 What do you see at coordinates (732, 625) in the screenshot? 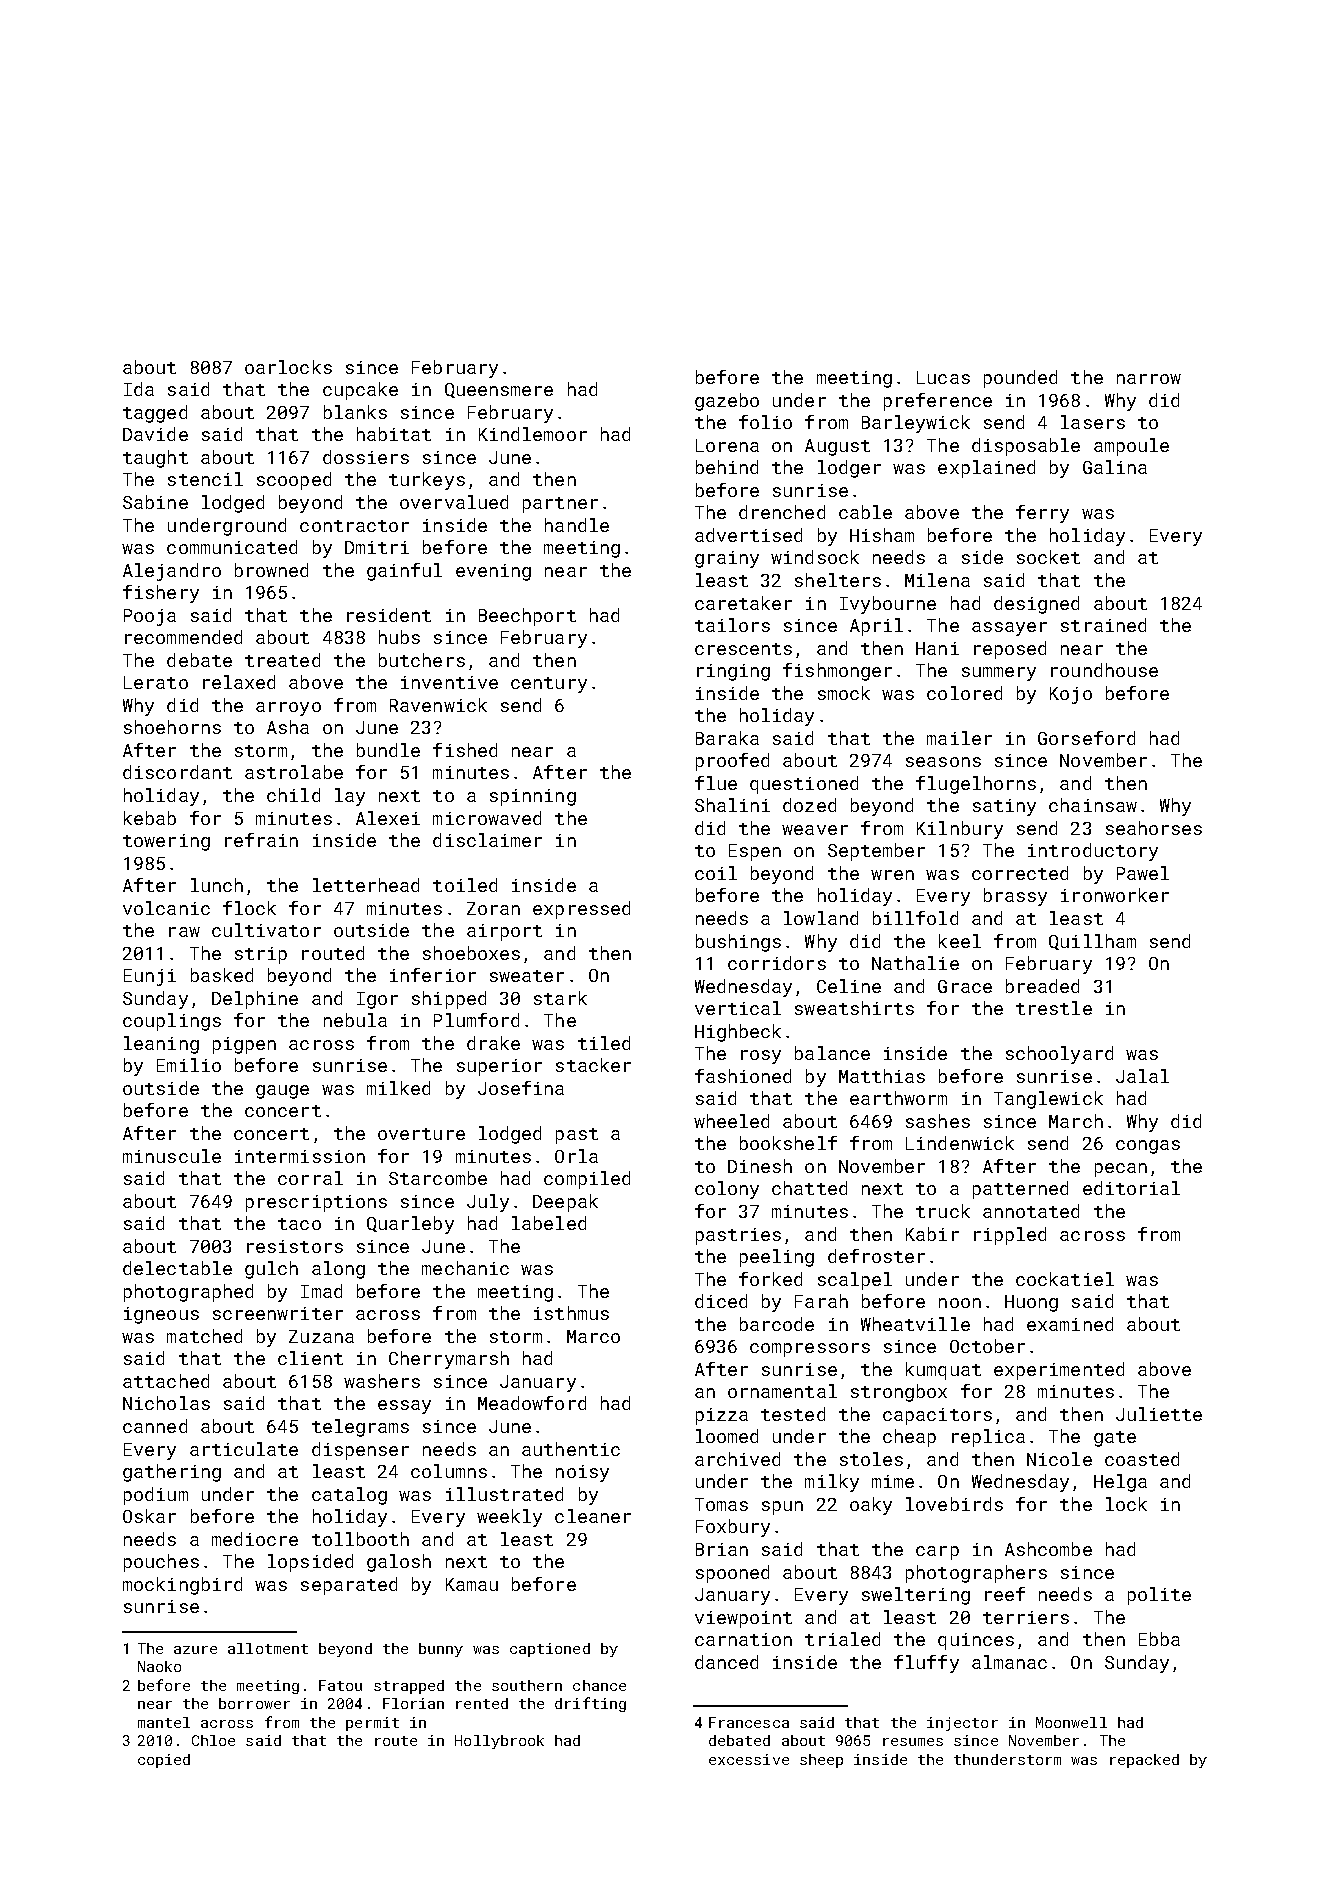
I see `tailors` at bounding box center [732, 625].
